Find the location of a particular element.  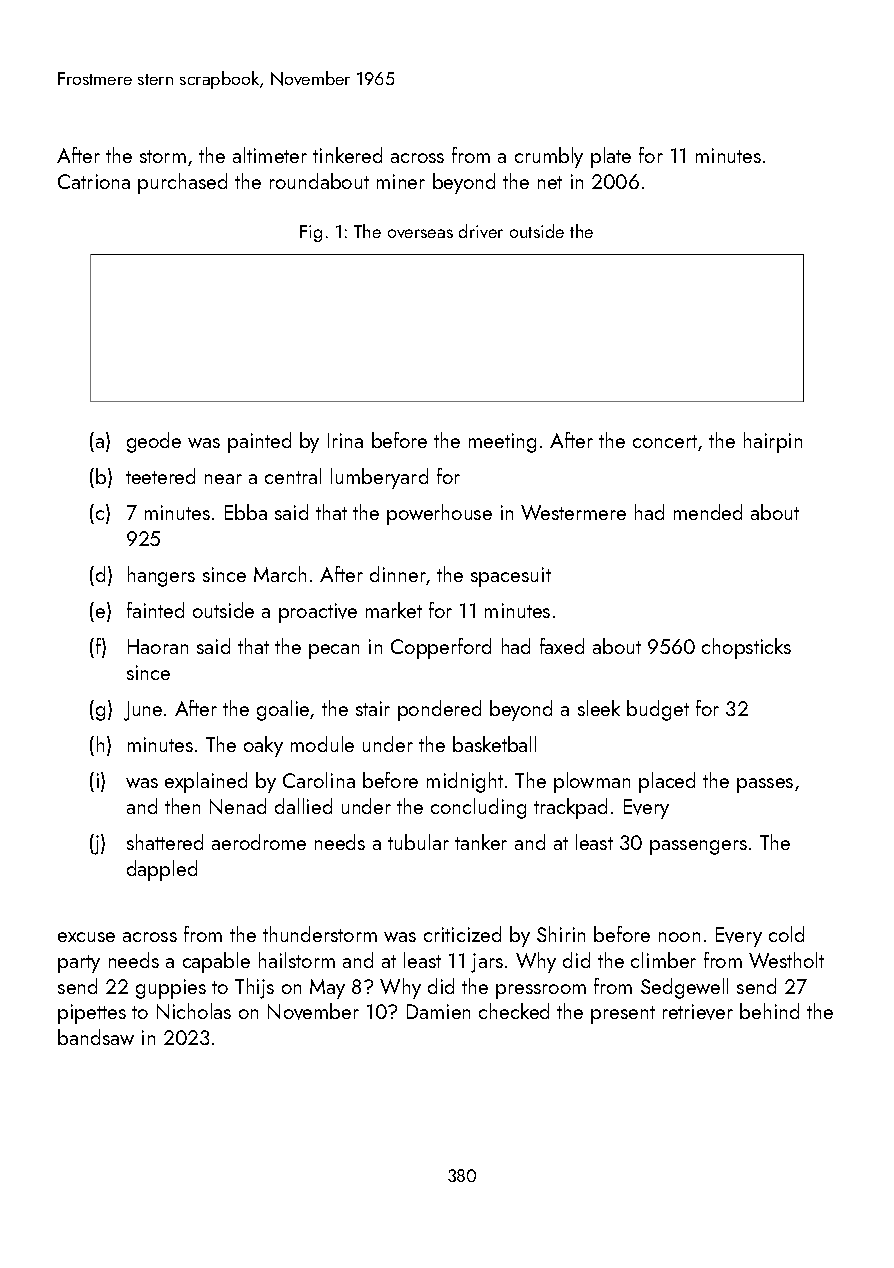

Catriona is located at coordinates (94, 181).
